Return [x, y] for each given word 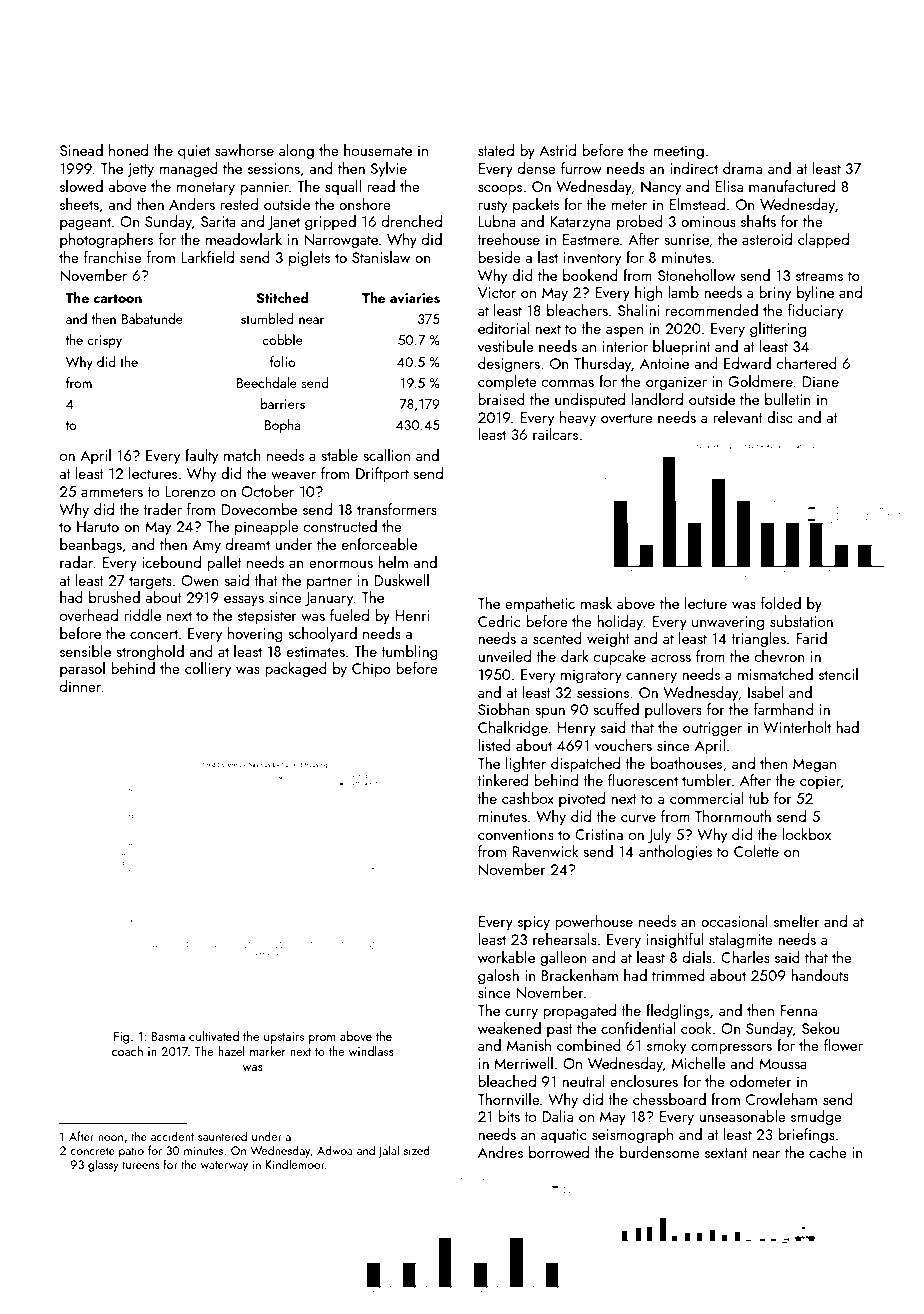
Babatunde [152, 318]
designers [509, 365]
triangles [758, 640]
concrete [92, 1151]
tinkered [502, 780]
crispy [104, 341]
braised [501, 399]
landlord [657, 399]
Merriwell [523, 1063]
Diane [821, 381]
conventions [516, 834]
